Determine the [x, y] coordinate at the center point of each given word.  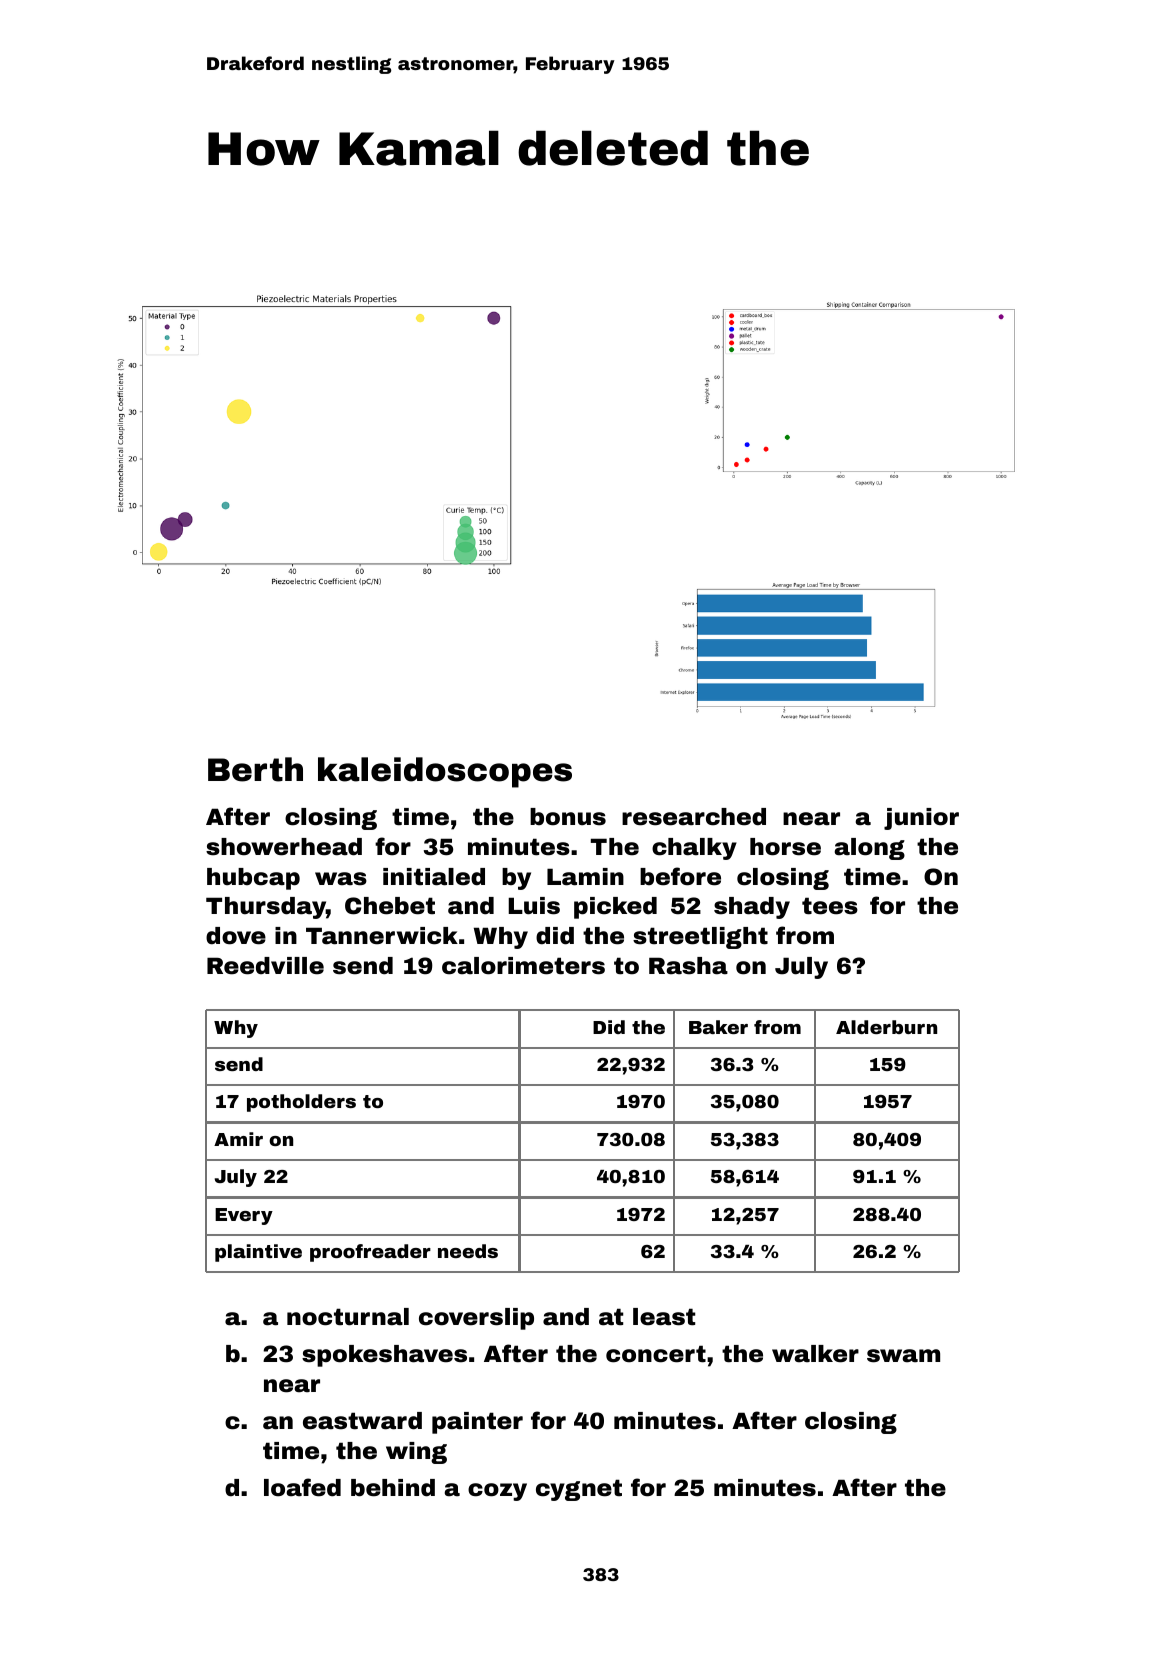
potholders [301, 1103]
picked [615, 908]
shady [752, 908]
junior [921, 819]
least [664, 1317]
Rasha [688, 966]
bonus [568, 817]
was [341, 879]
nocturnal [348, 1317]
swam [903, 1356]
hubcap [253, 879]
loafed [302, 1487]
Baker [718, 1027]
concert [656, 1354]
